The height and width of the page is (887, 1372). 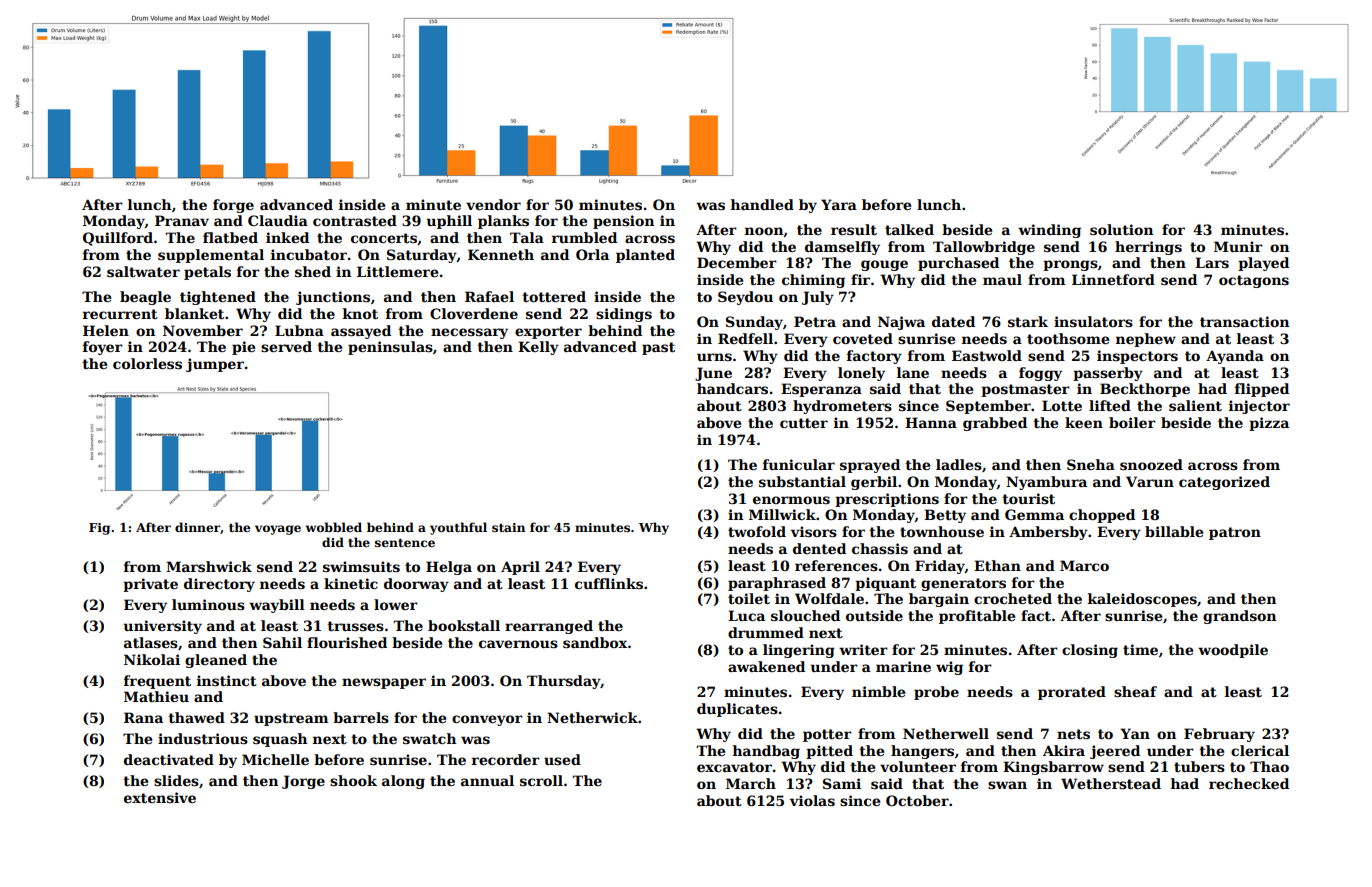 What do you see at coordinates (360, 313) in the page?
I see `knot` at bounding box center [360, 313].
